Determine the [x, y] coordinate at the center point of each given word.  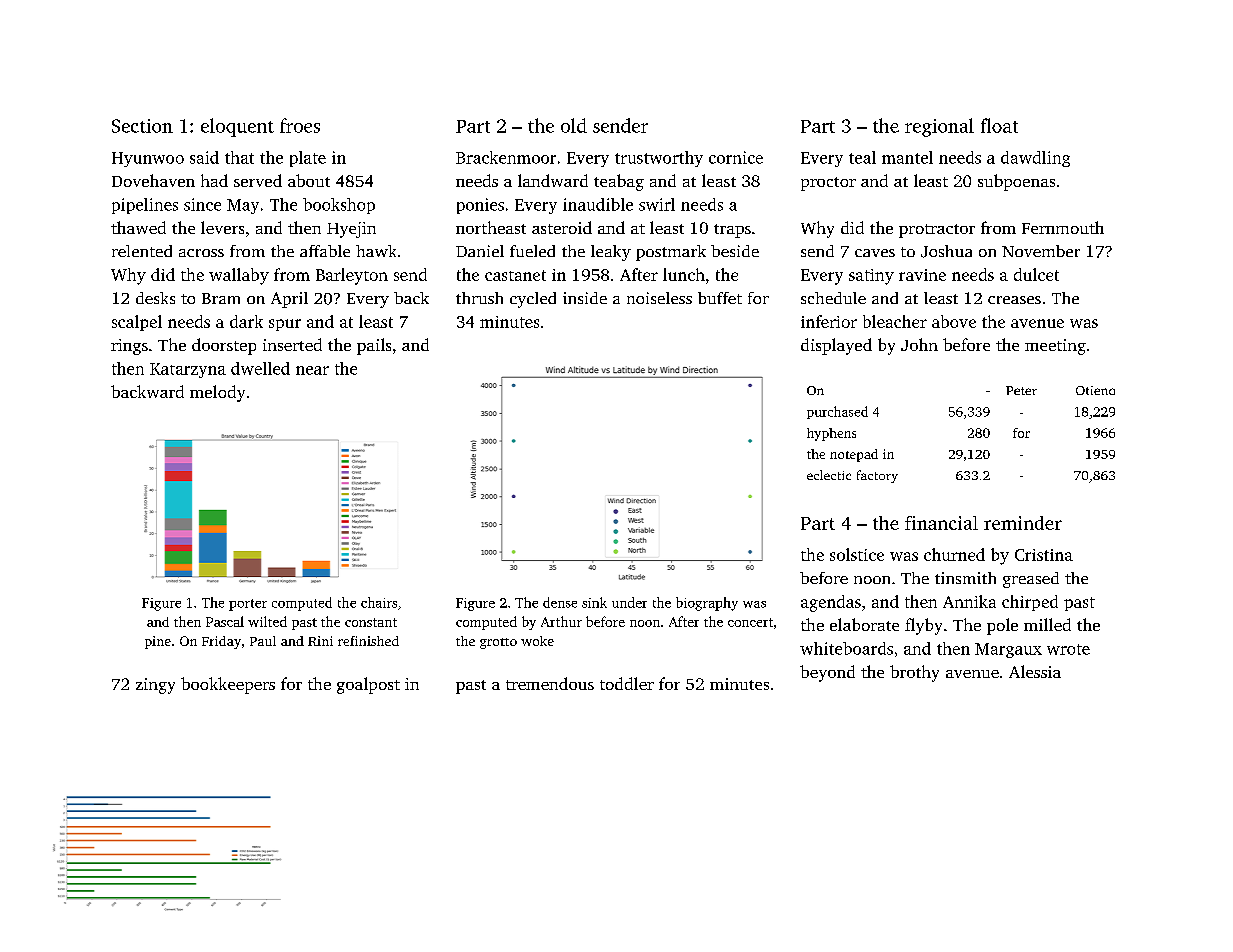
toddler [627, 683]
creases [1014, 300]
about [309, 180]
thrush [479, 298]
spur [285, 325]
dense [560, 602]
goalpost [368, 685]
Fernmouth [1063, 227]
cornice [736, 157]
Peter [1021, 390]
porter [248, 605]
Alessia [1035, 671]
